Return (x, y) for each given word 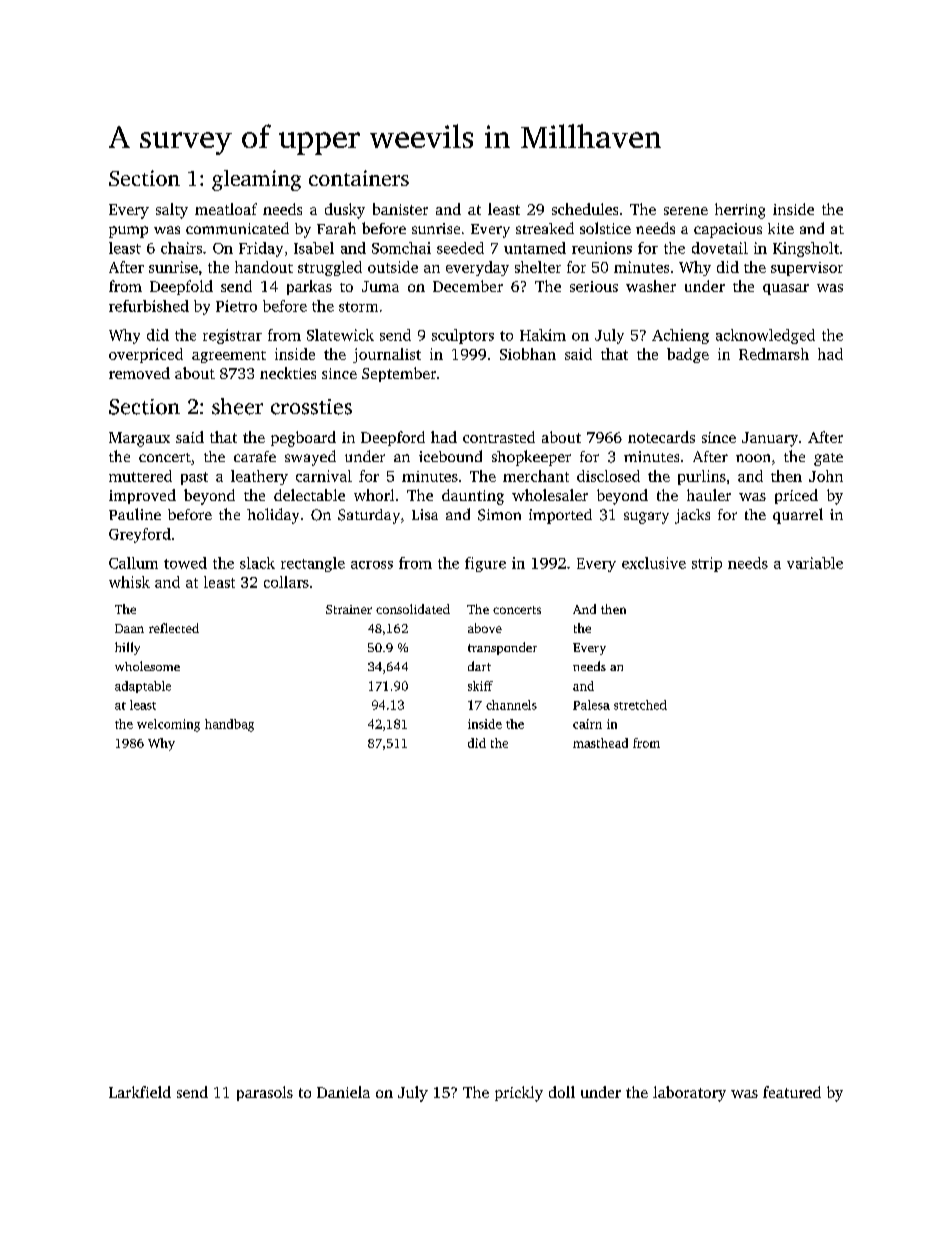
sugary (646, 518)
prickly (519, 1094)
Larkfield (140, 1092)
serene (686, 211)
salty (172, 211)
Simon (499, 515)
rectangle (313, 564)
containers (359, 178)
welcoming (168, 725)
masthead (600, 743)
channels (511, 705)
